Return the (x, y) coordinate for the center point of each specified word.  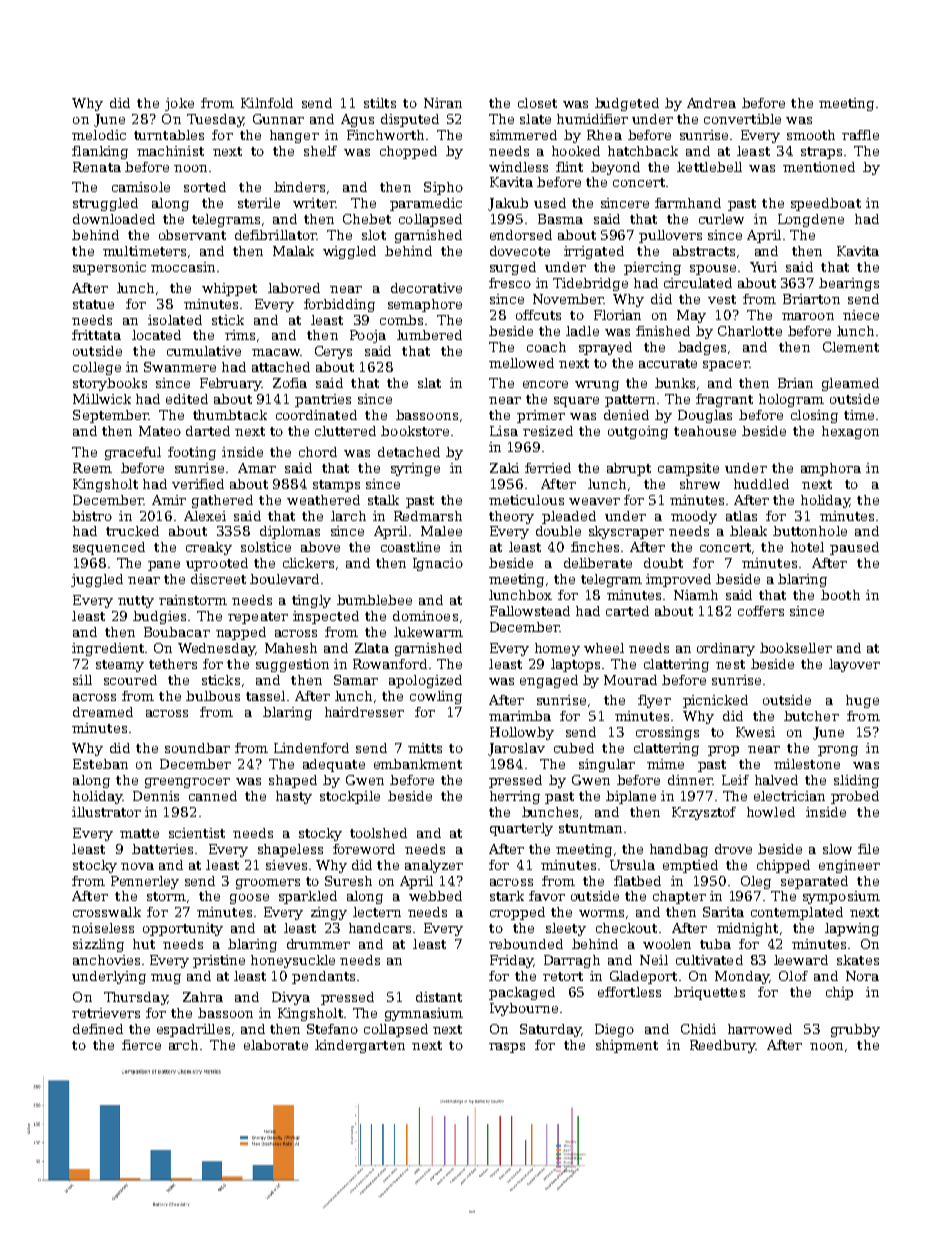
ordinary (726, 649)
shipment (627, 1046)
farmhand (688, 203)
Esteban (100, 764)
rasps (507, 1048)
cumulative (204, 351)
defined (98, 1029)
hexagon (850, 432)
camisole (141, 187)
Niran (443, 103)
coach (546, 347)
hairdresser (364, 712)
